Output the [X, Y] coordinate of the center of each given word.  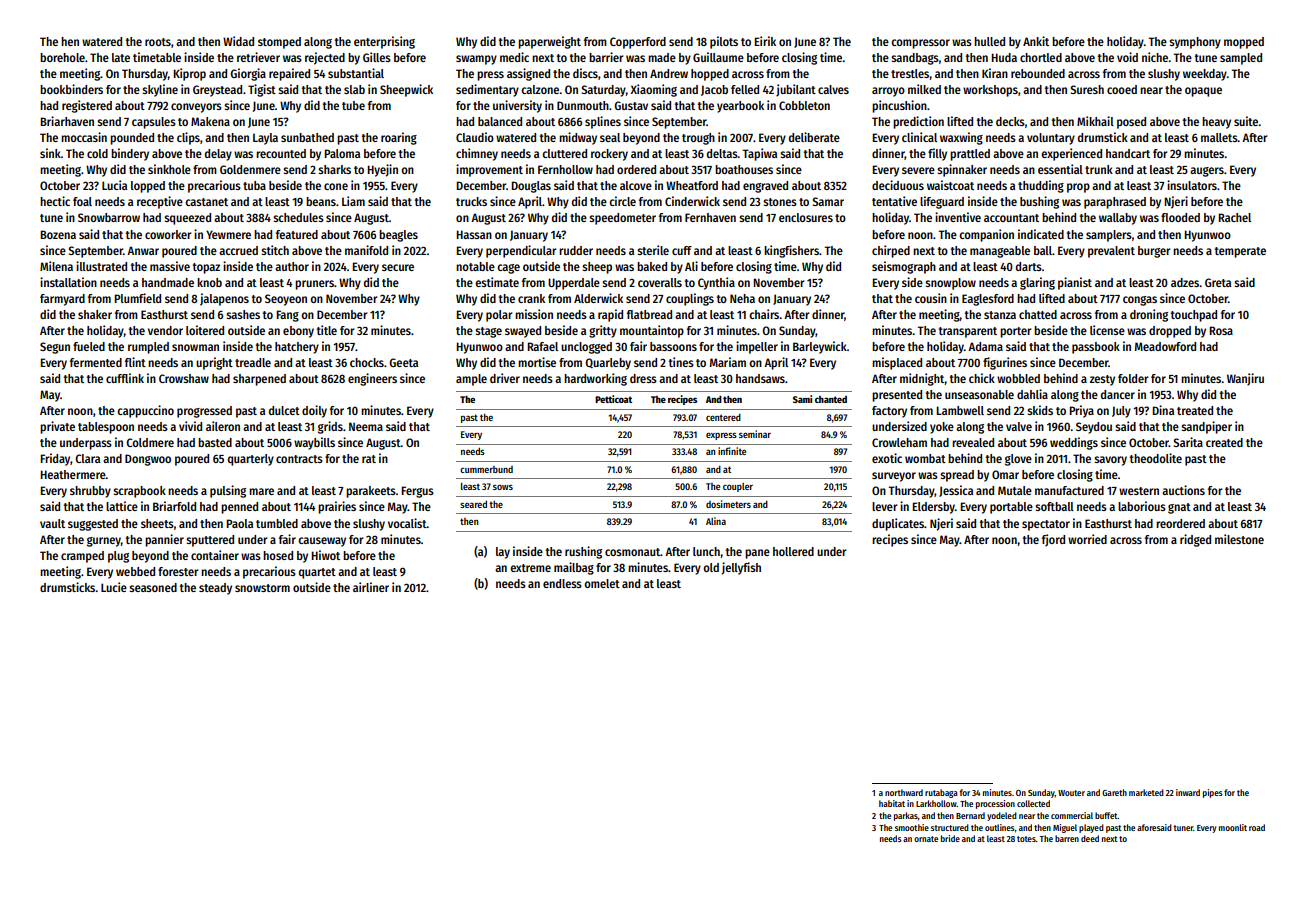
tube [353, 105]
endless [562, 583]
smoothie [912, 827]
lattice [122, 506]
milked [924, 89]
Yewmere [228, 234]
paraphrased [1115, 203]
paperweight [549, 42]
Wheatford [692, 185]
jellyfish [741, 568]
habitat [892, 803]
